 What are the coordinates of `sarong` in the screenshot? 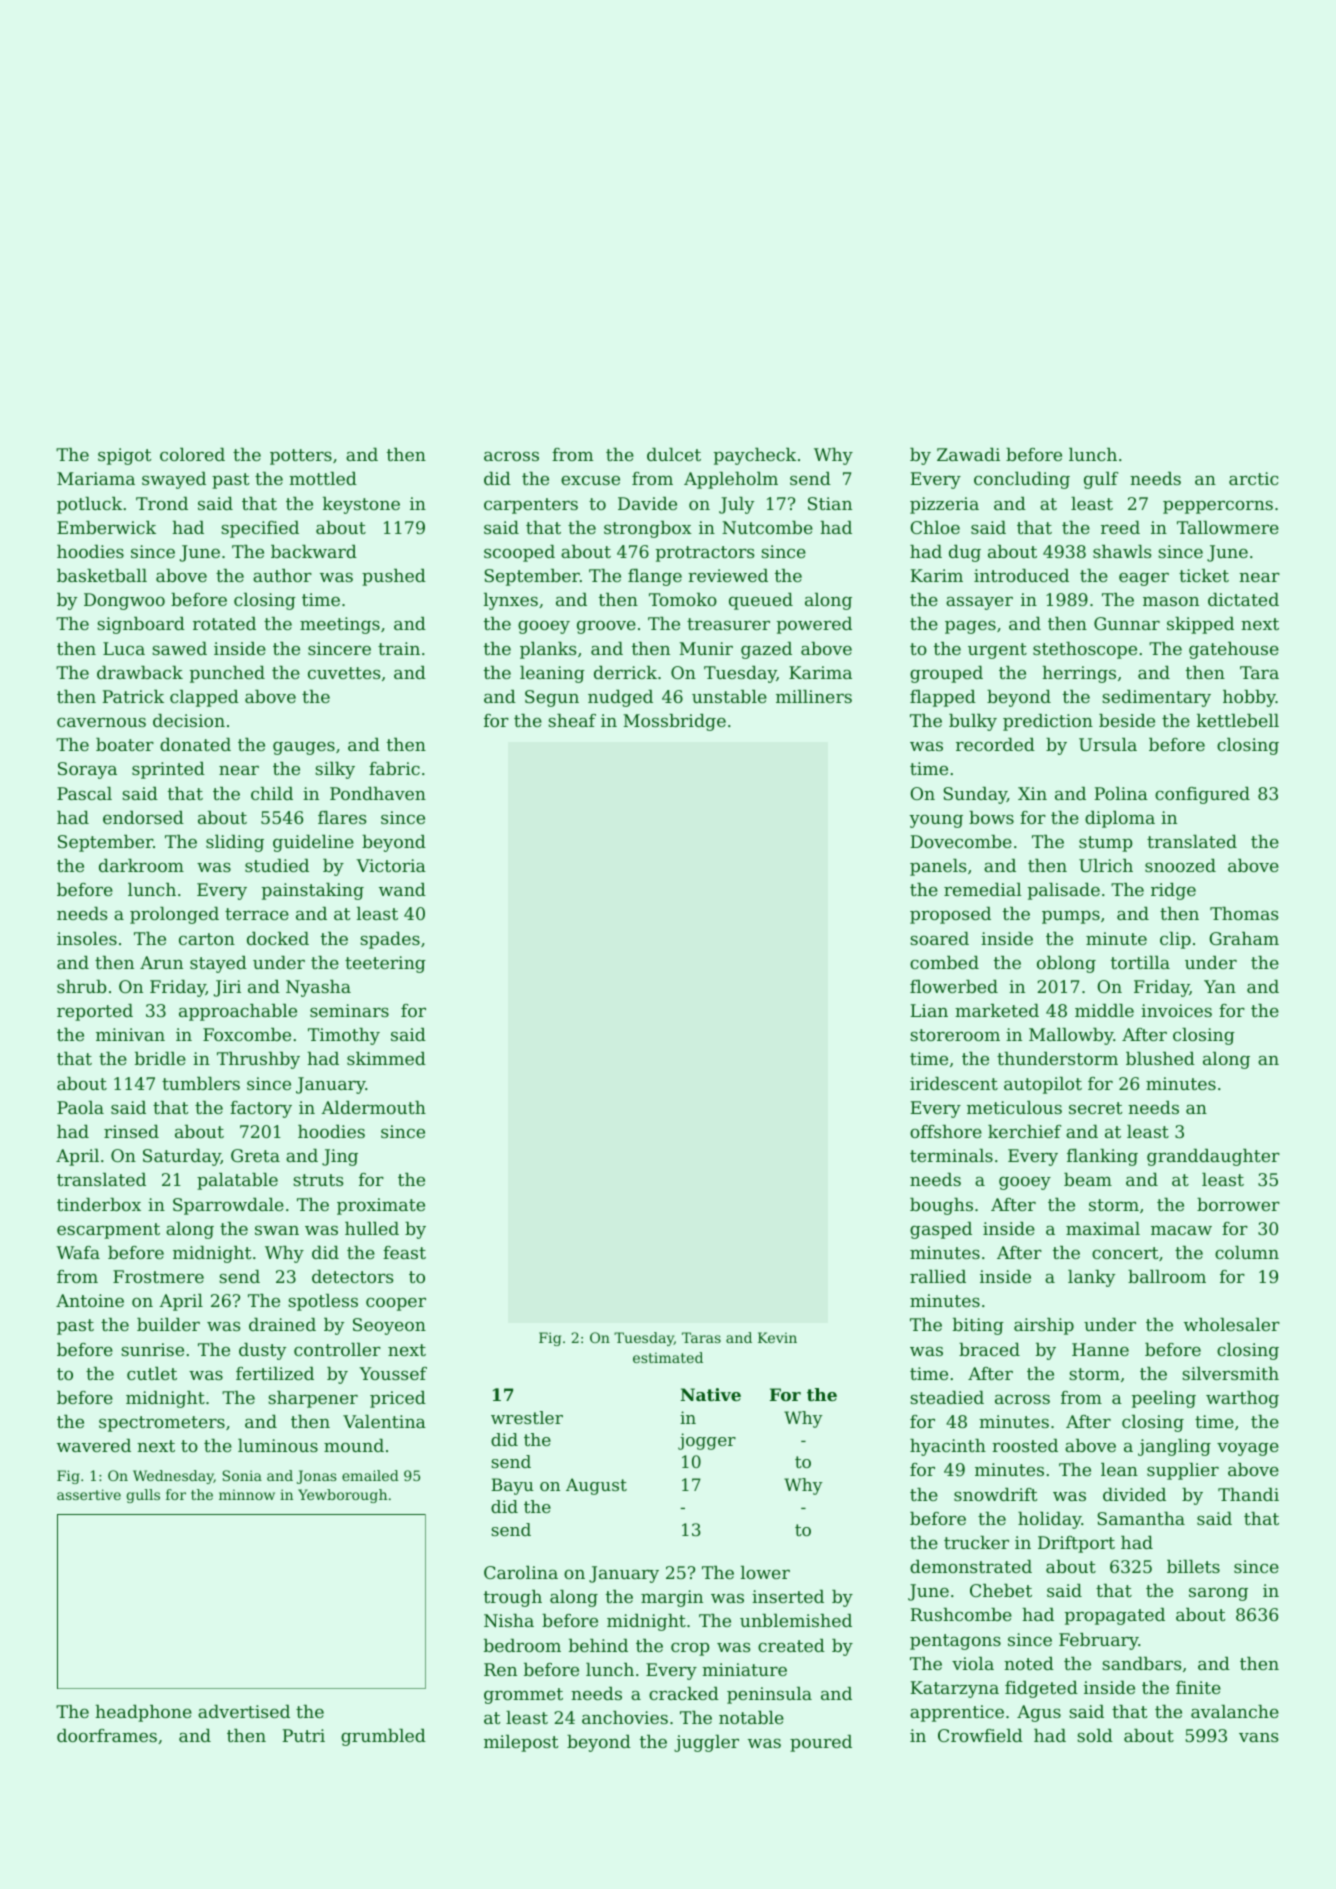 It's located at (1218, 1594).
